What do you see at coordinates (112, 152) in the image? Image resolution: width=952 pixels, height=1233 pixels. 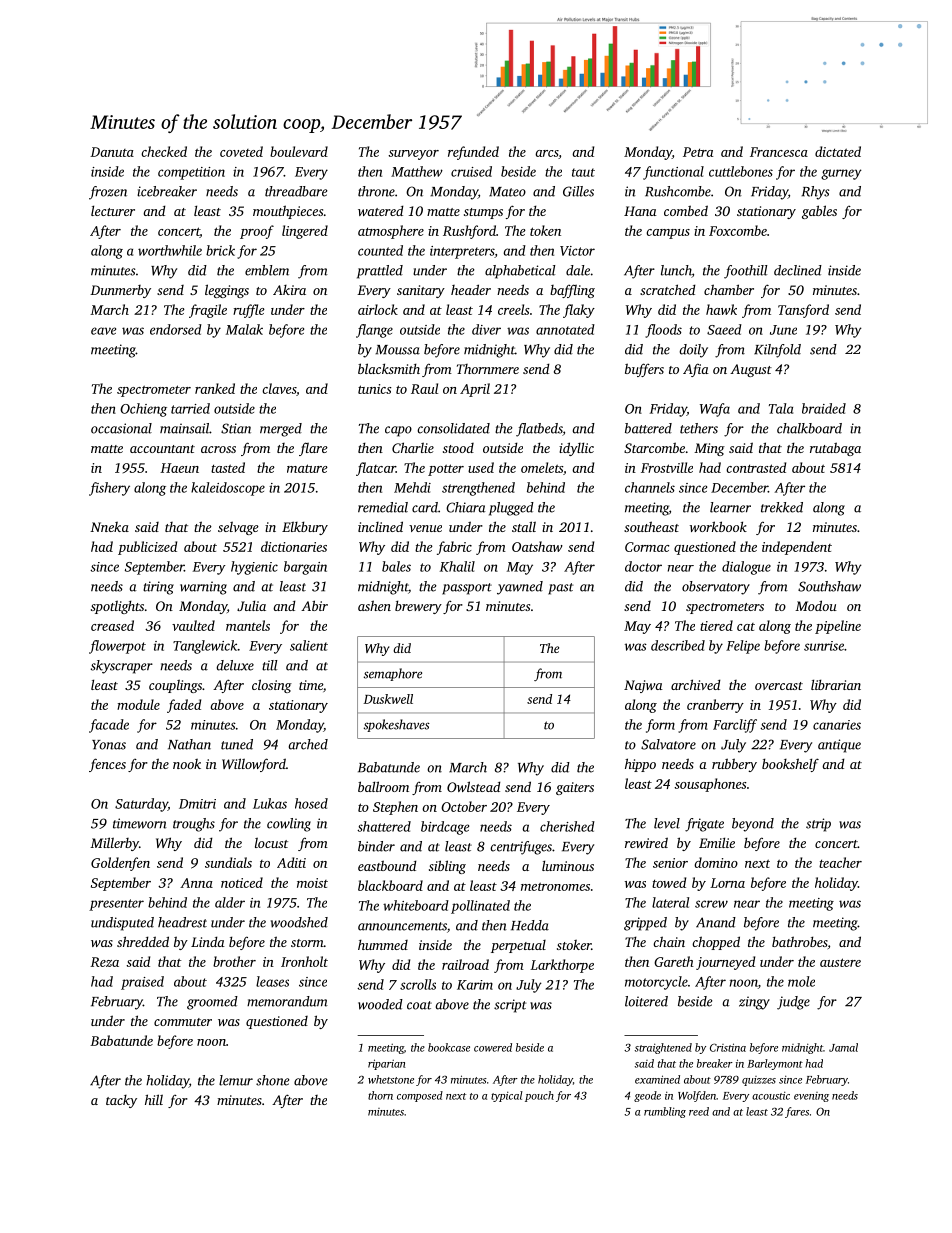 I see `Danuta` at bounding box center [112, 152].
